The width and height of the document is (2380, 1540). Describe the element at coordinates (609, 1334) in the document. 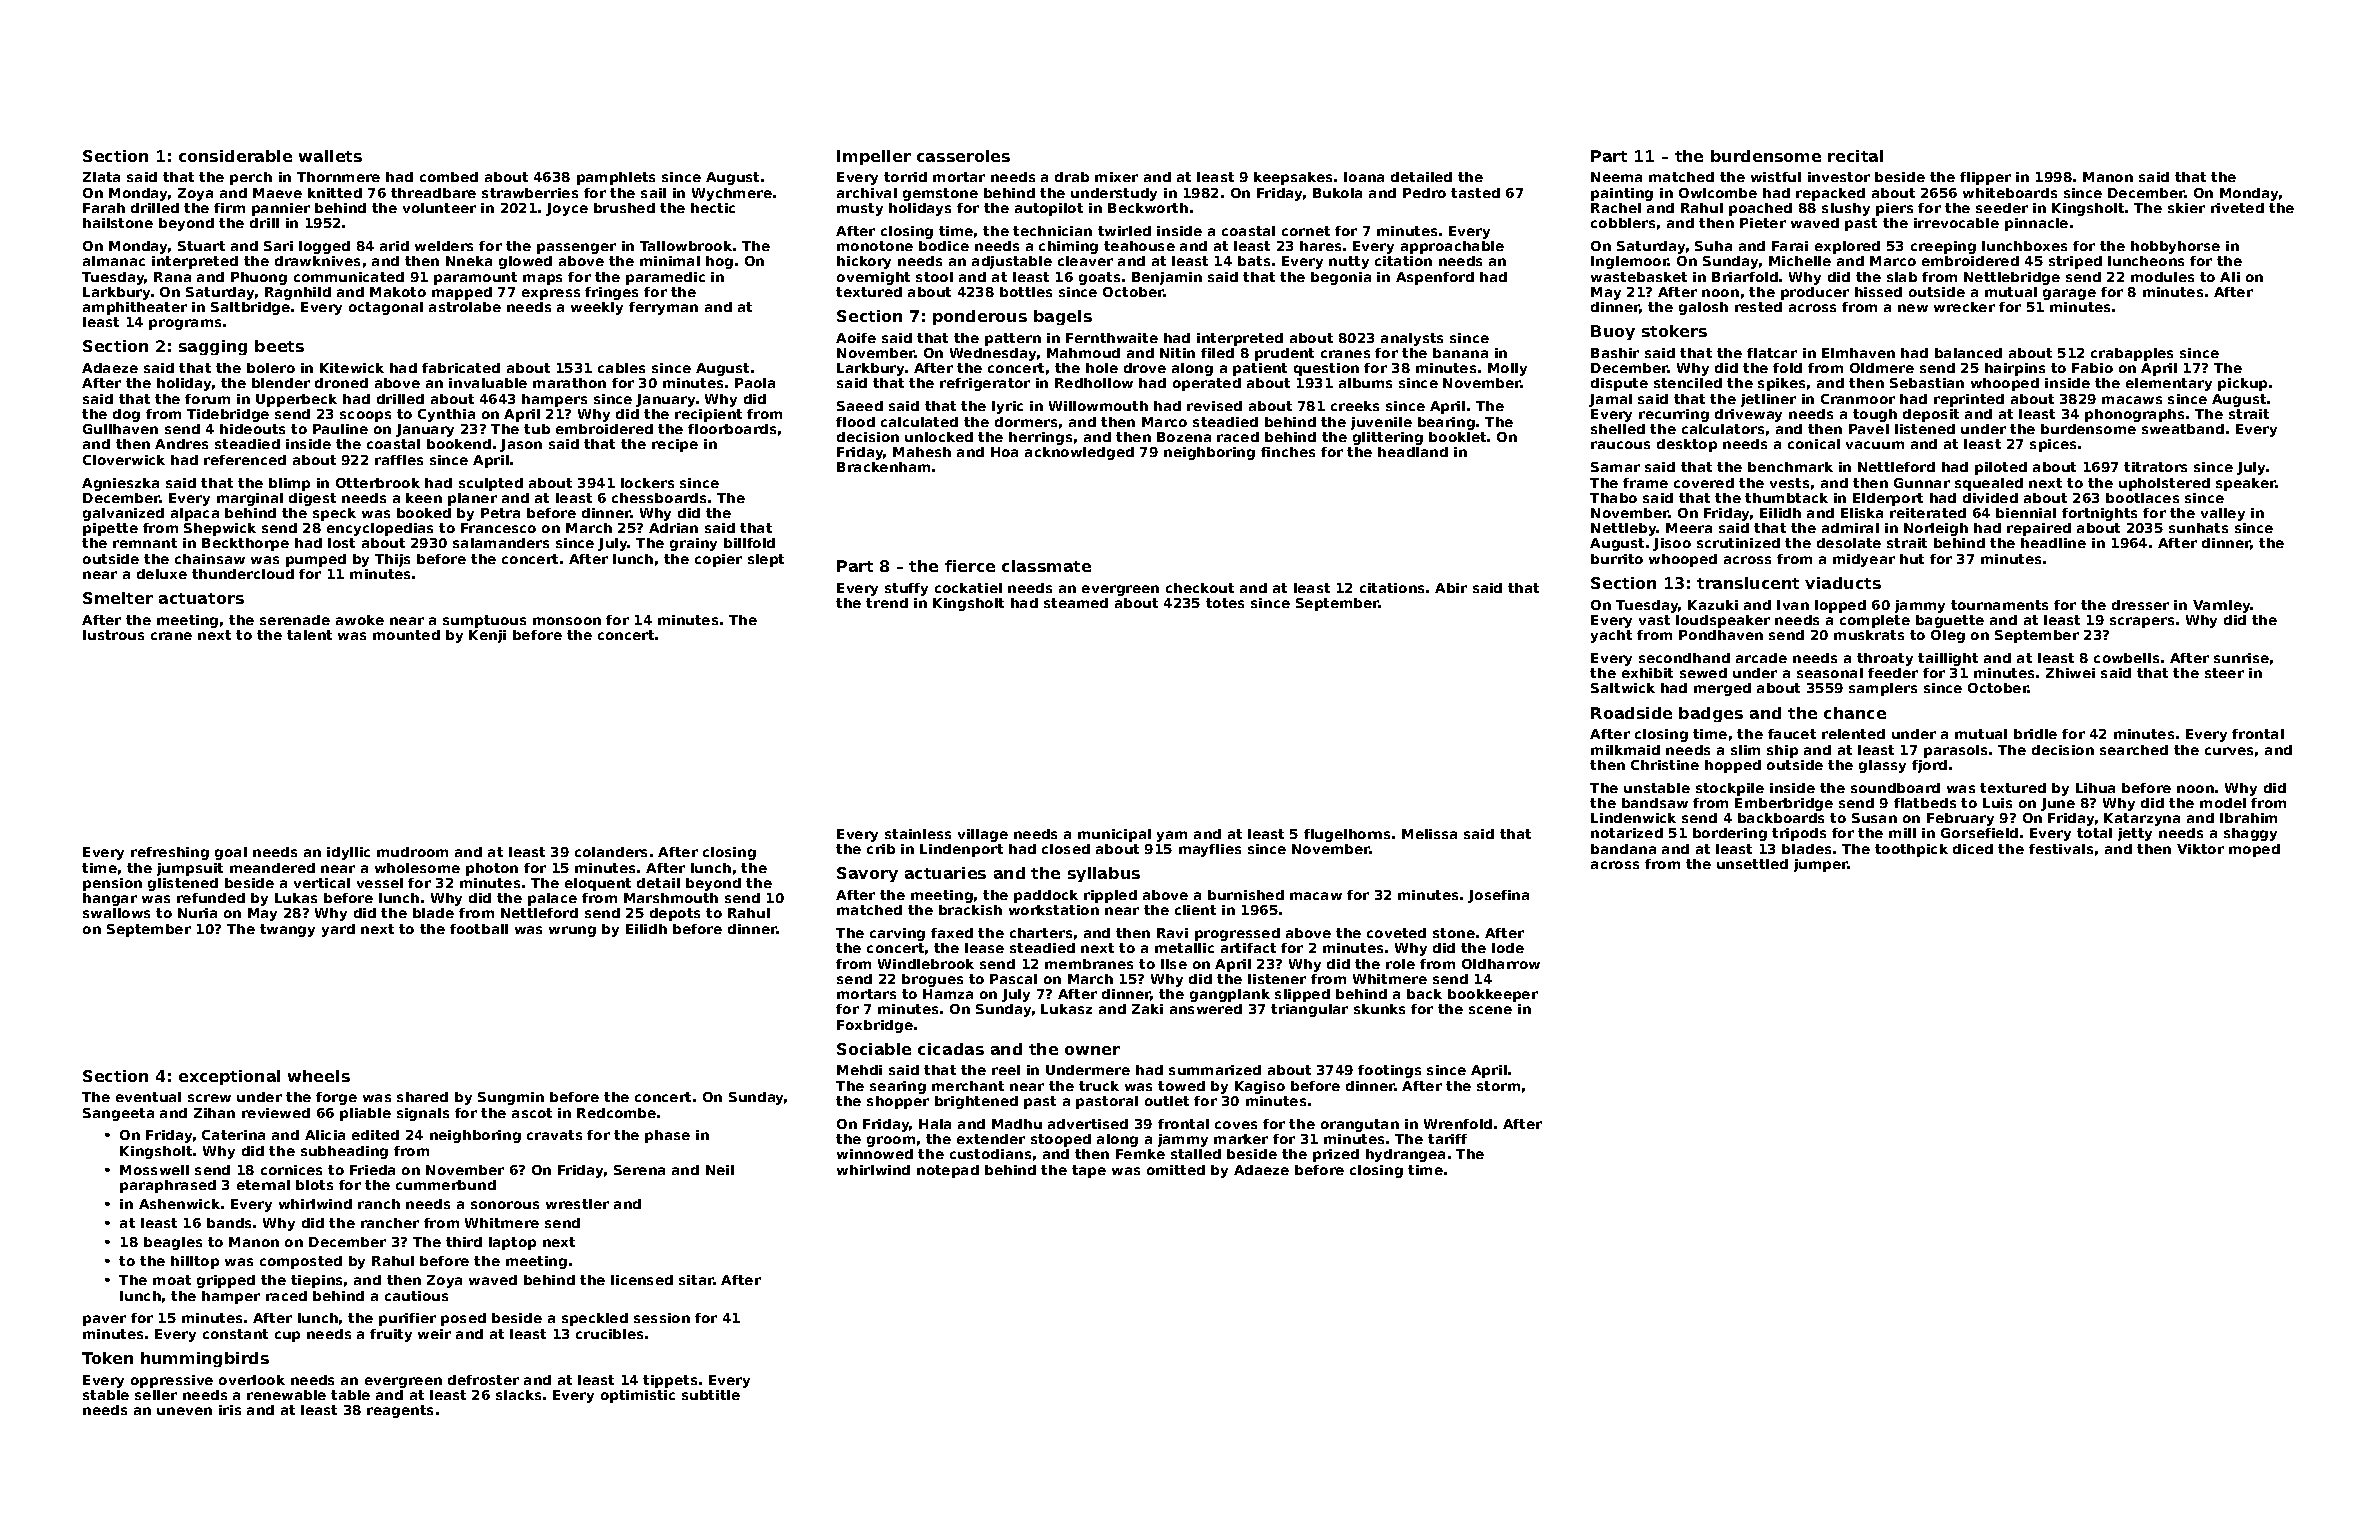

I see `crucibles` at that location.
